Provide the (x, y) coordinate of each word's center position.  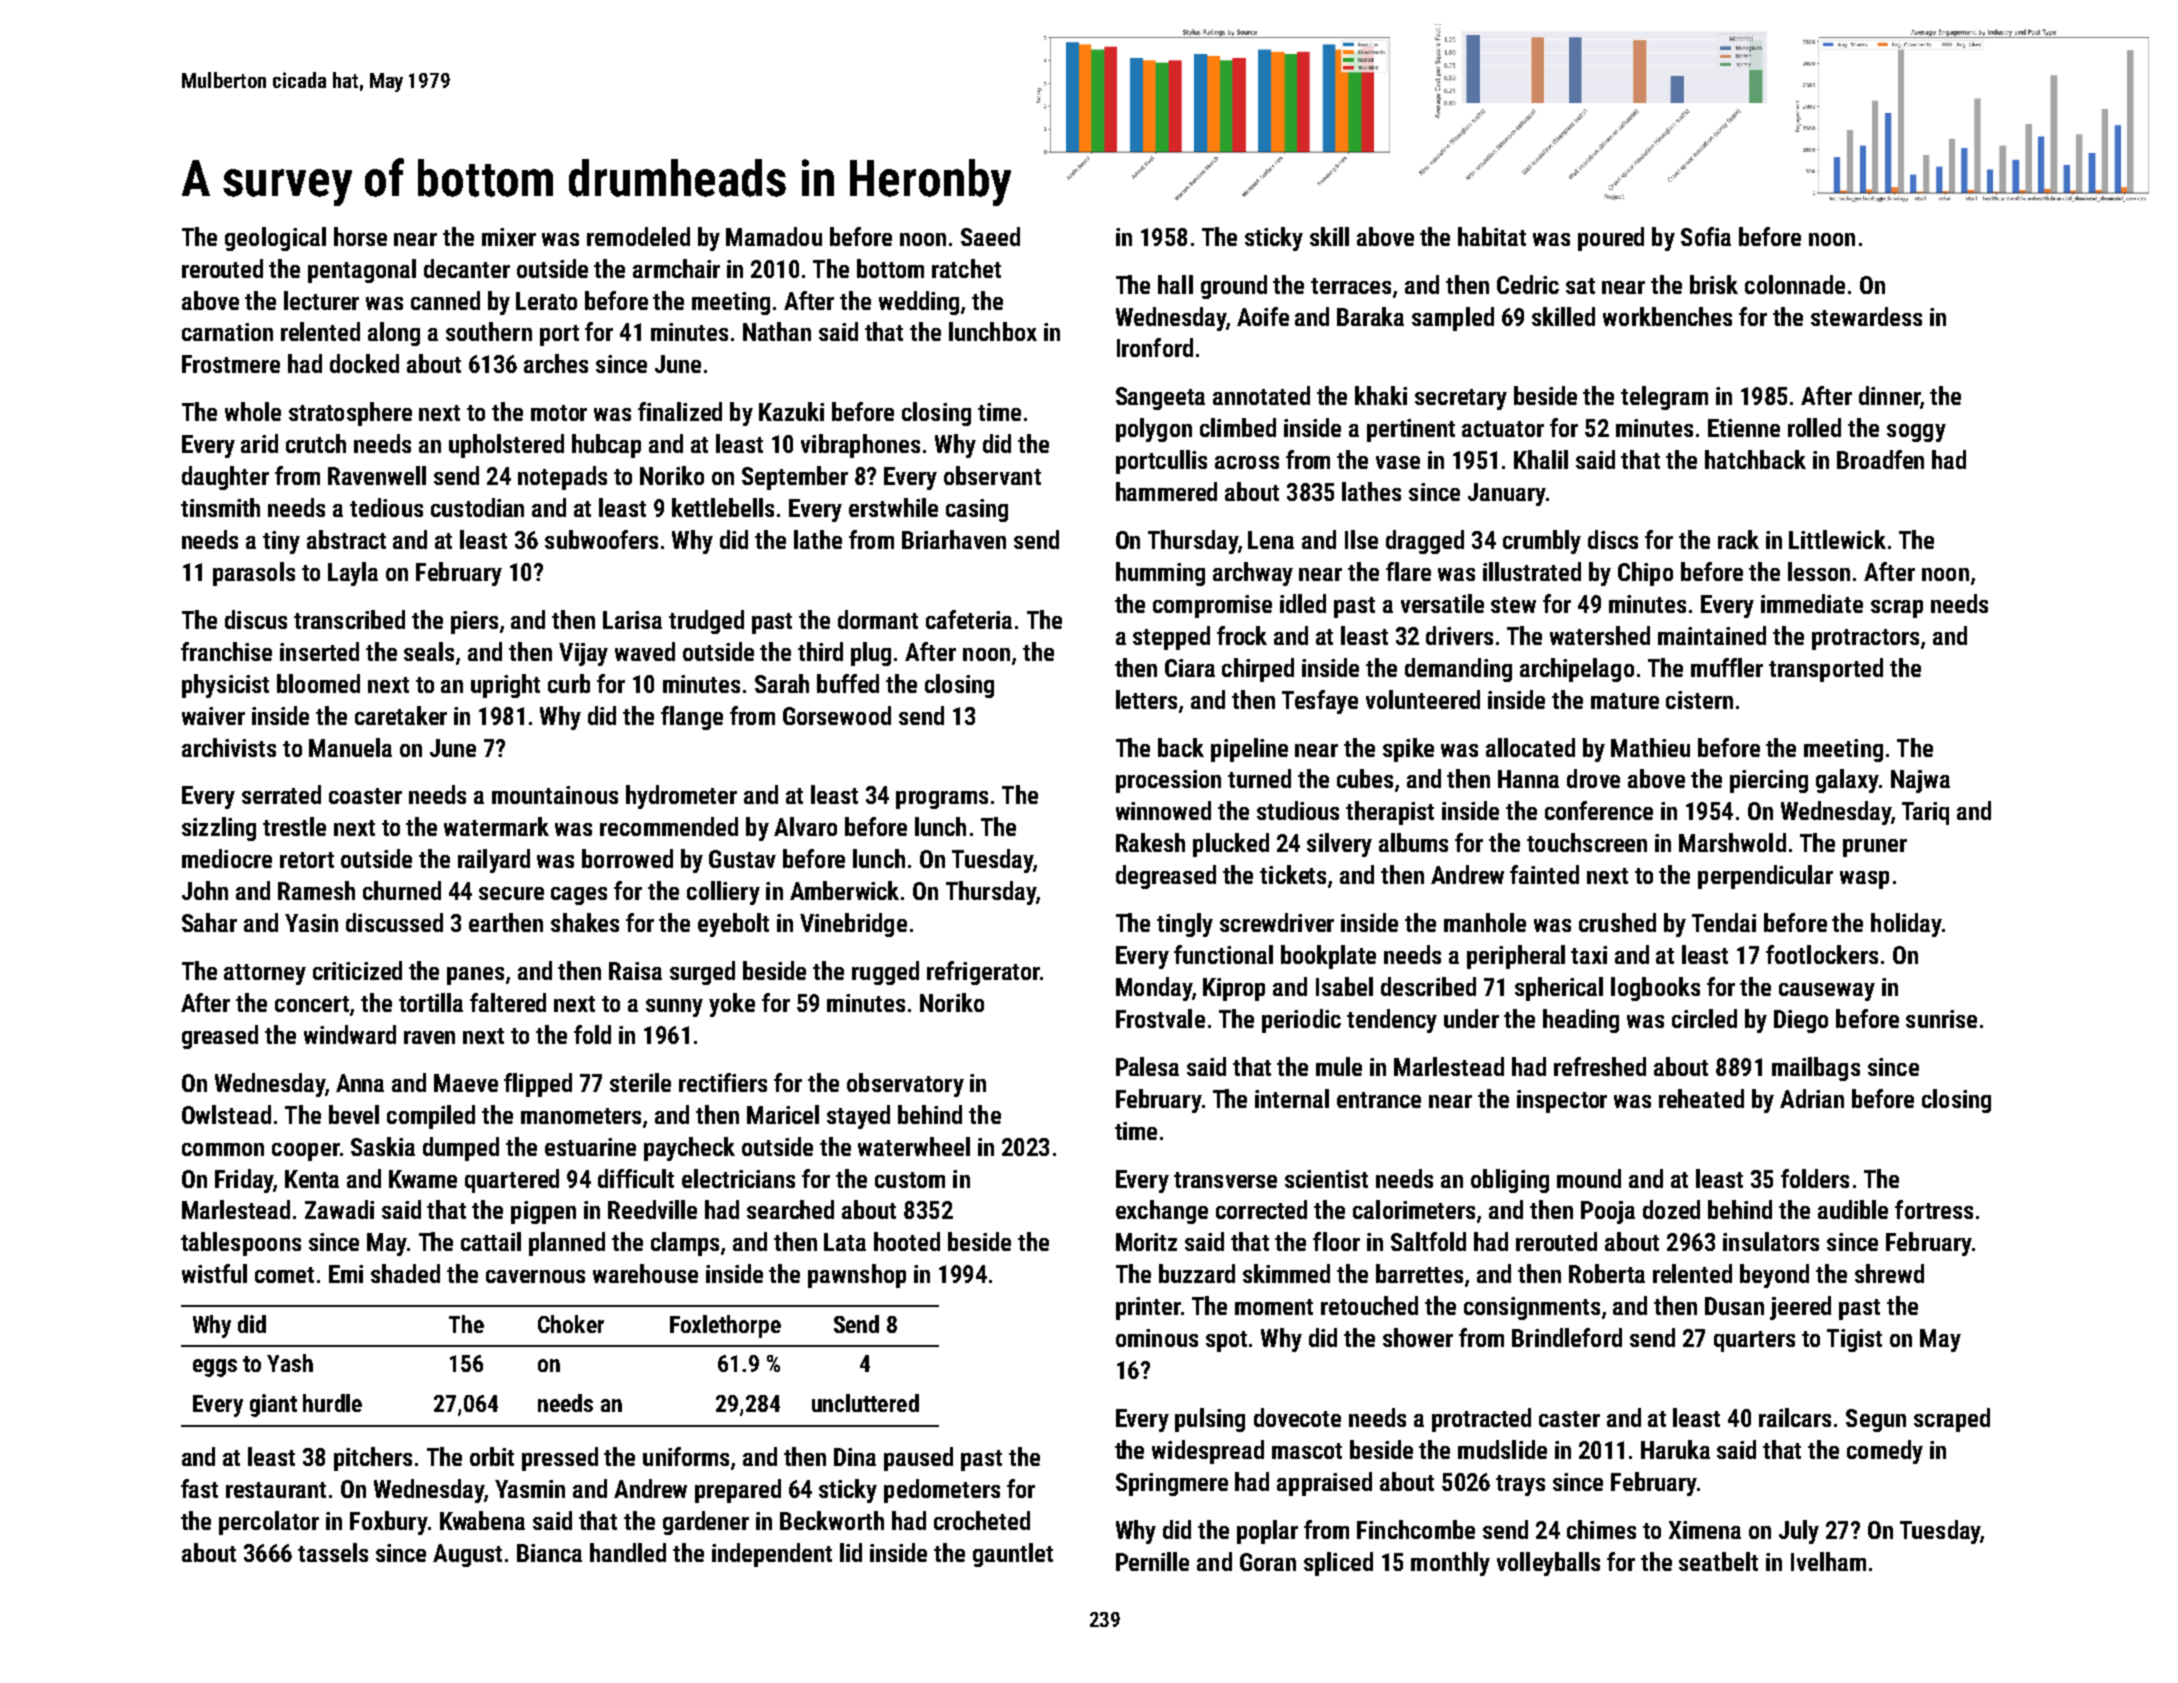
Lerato (546, 301)
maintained (1712, 635)
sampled (1453, 319)
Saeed (990, 236)
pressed (560, 1459)
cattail (491, 1241)
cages (579, 896)
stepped (1171, 638)
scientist (1326, 1179)
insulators (1771, 1241)
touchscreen (1587, 842)
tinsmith (220, 507)
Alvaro (805, 826)
